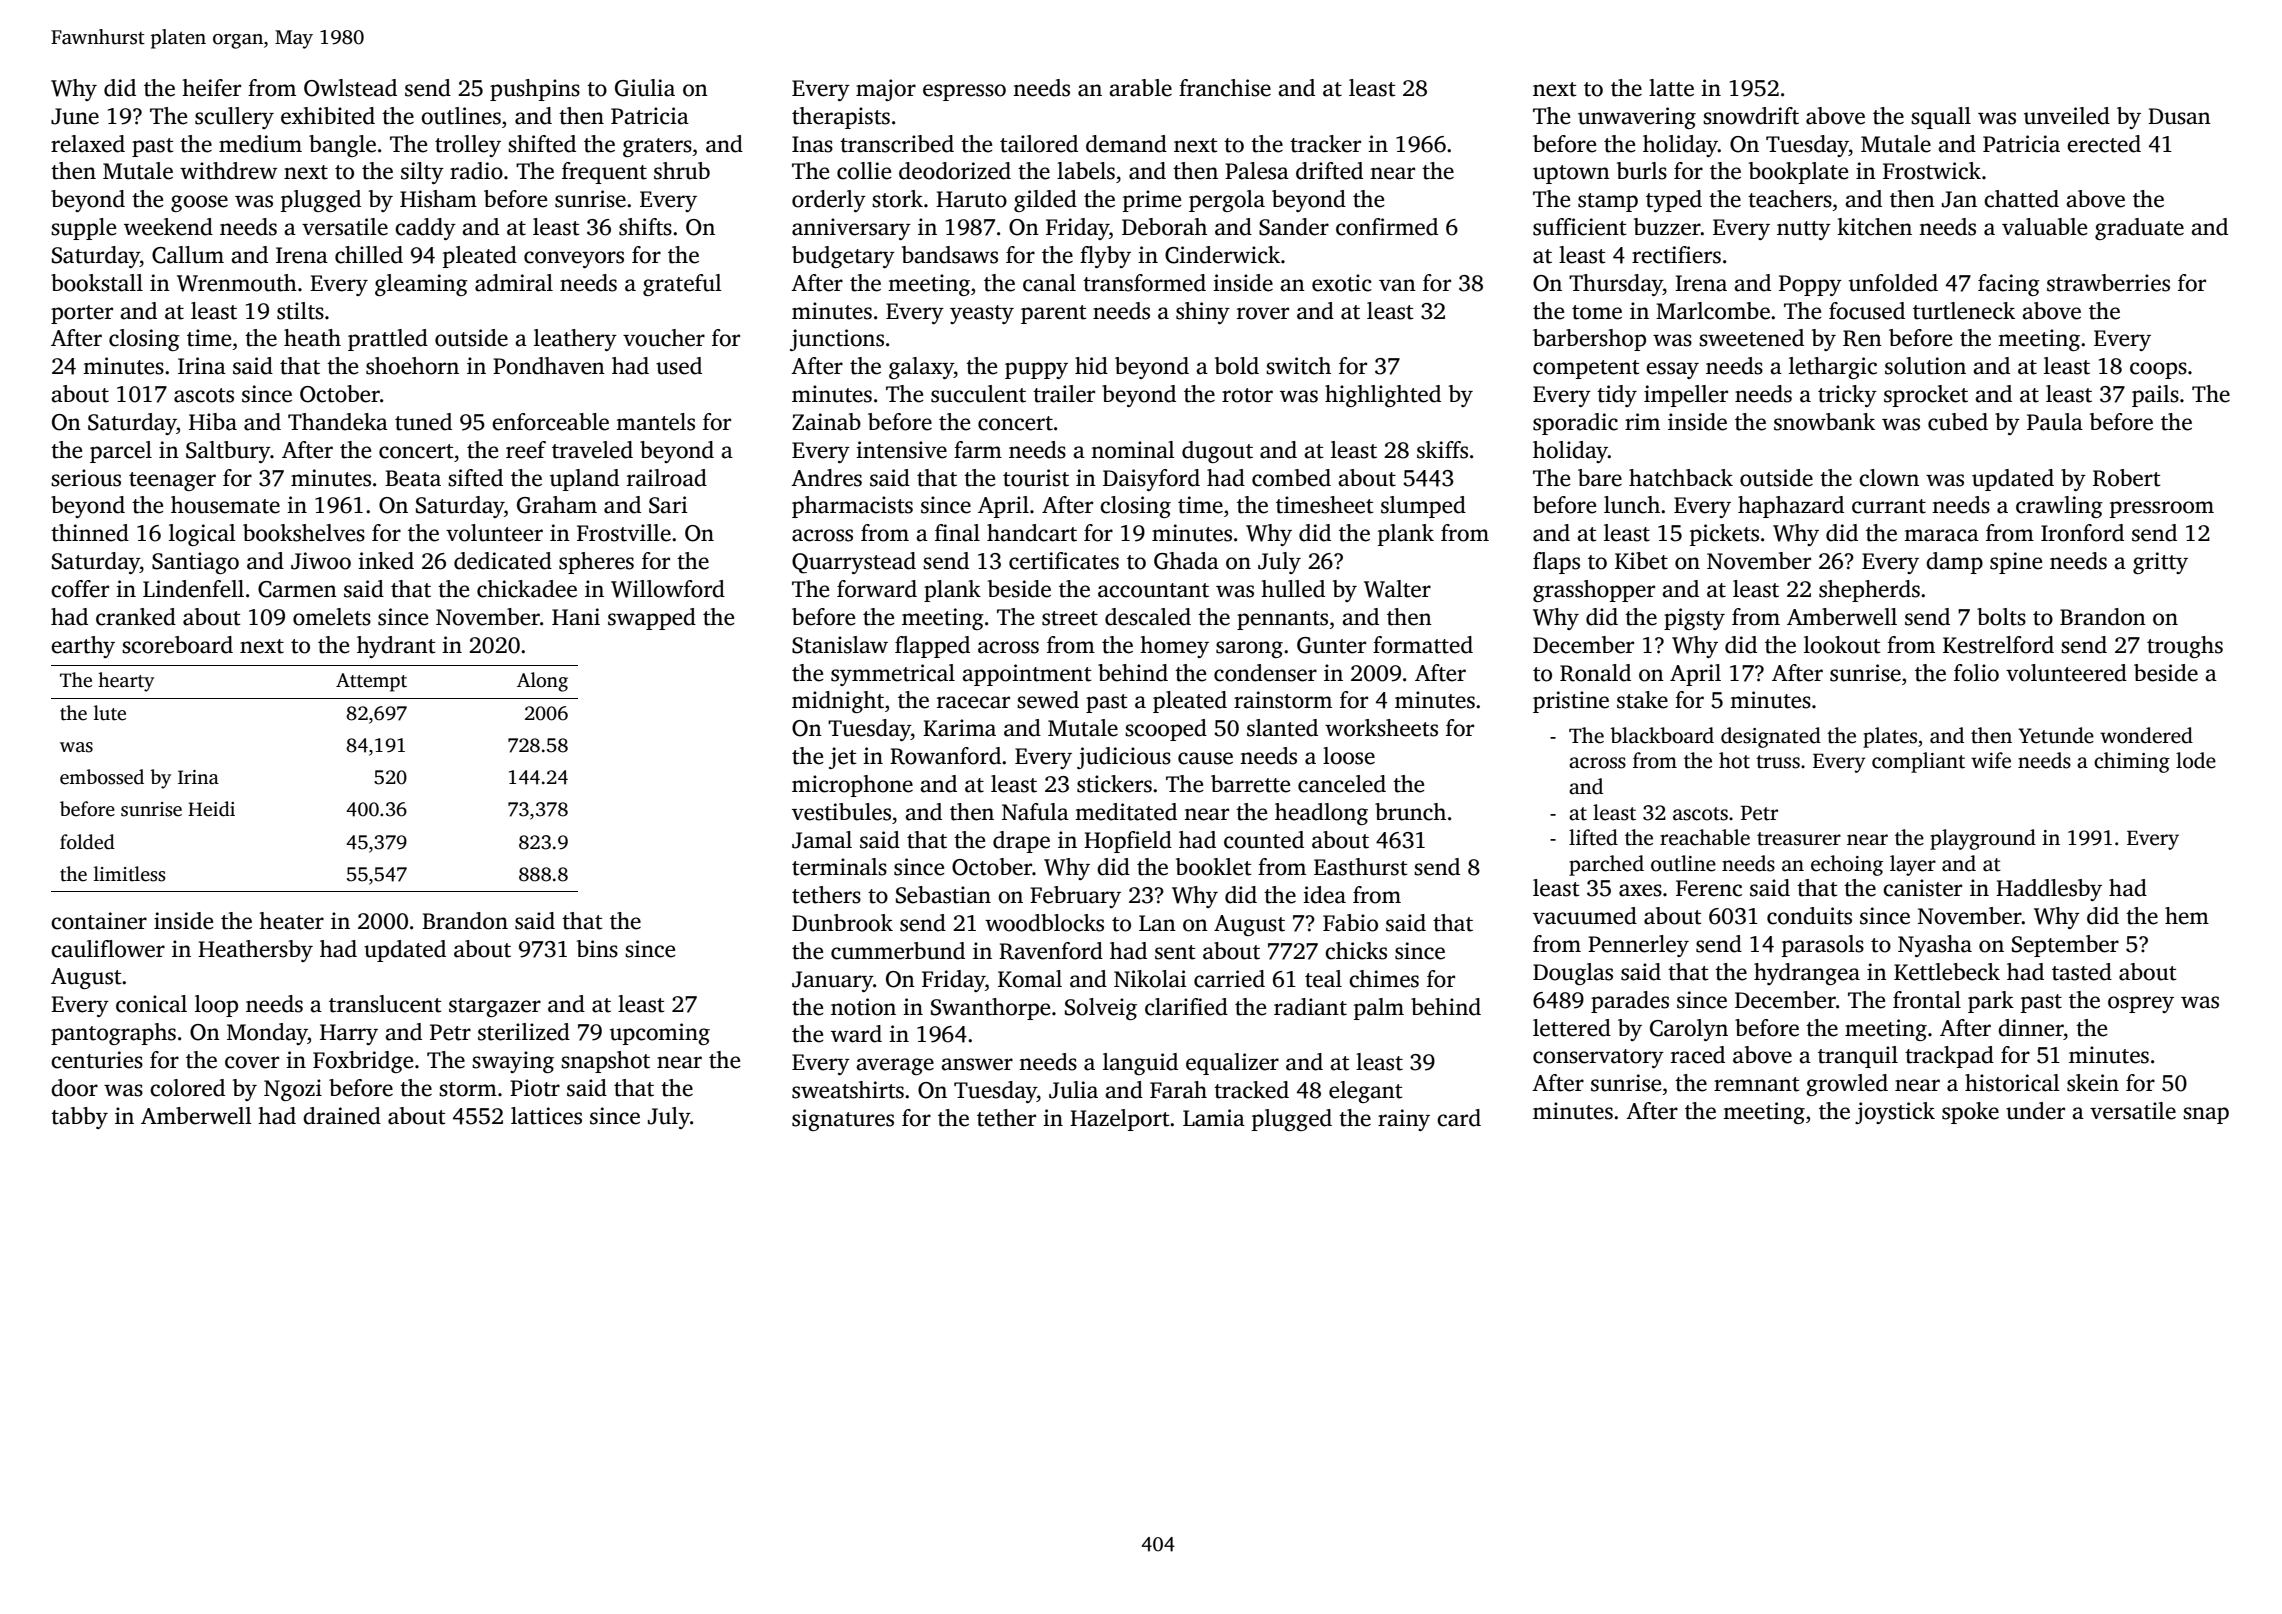 The height and width of the page is (1614, 2282). What do you see at coordinates (1778, 762) in the page?
I see `truss` at bounding box center [1778, 762].
